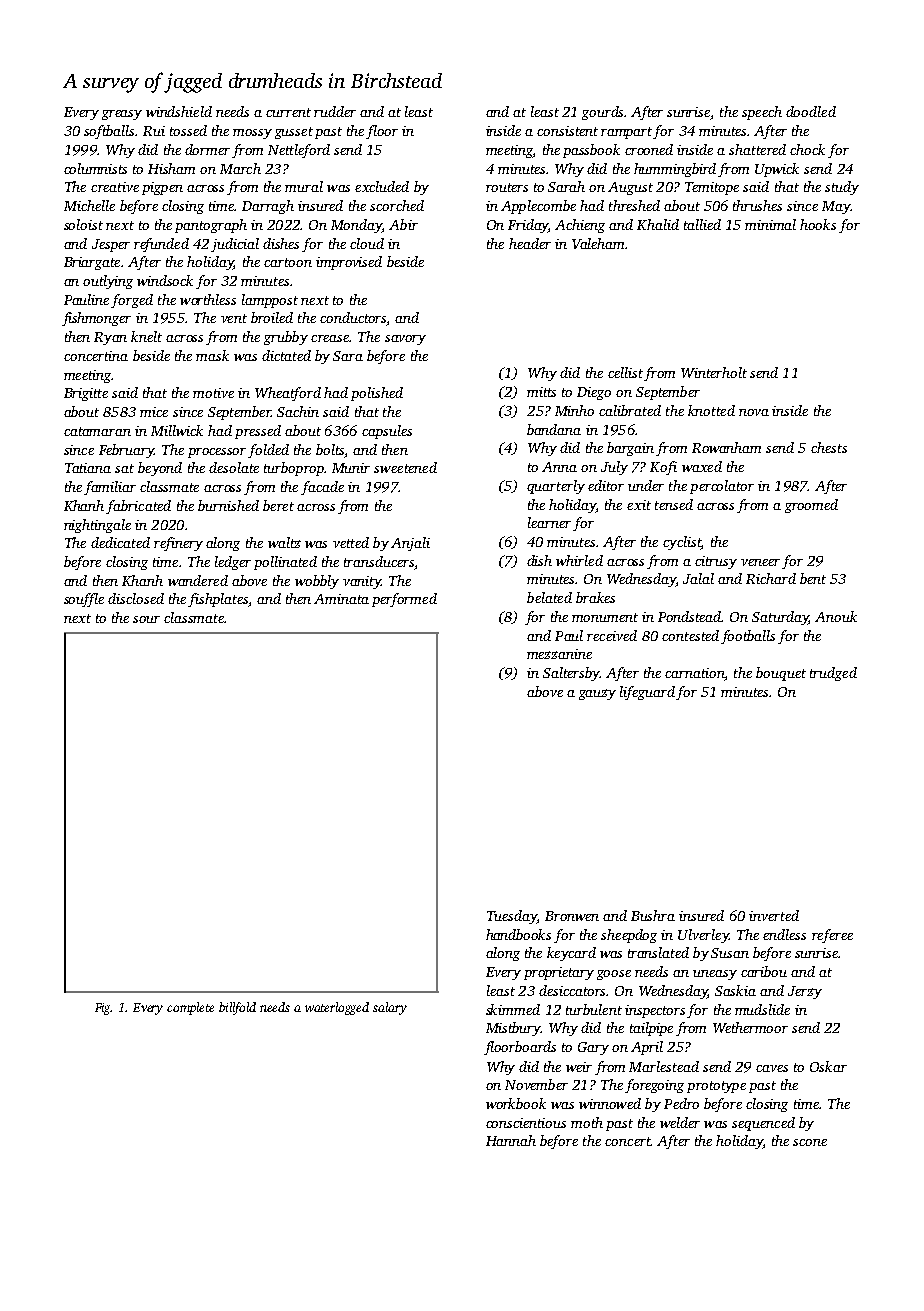 The width and height of the screenshot is (924, 1311). I want to click on lifeguard, so click(647, 693).
